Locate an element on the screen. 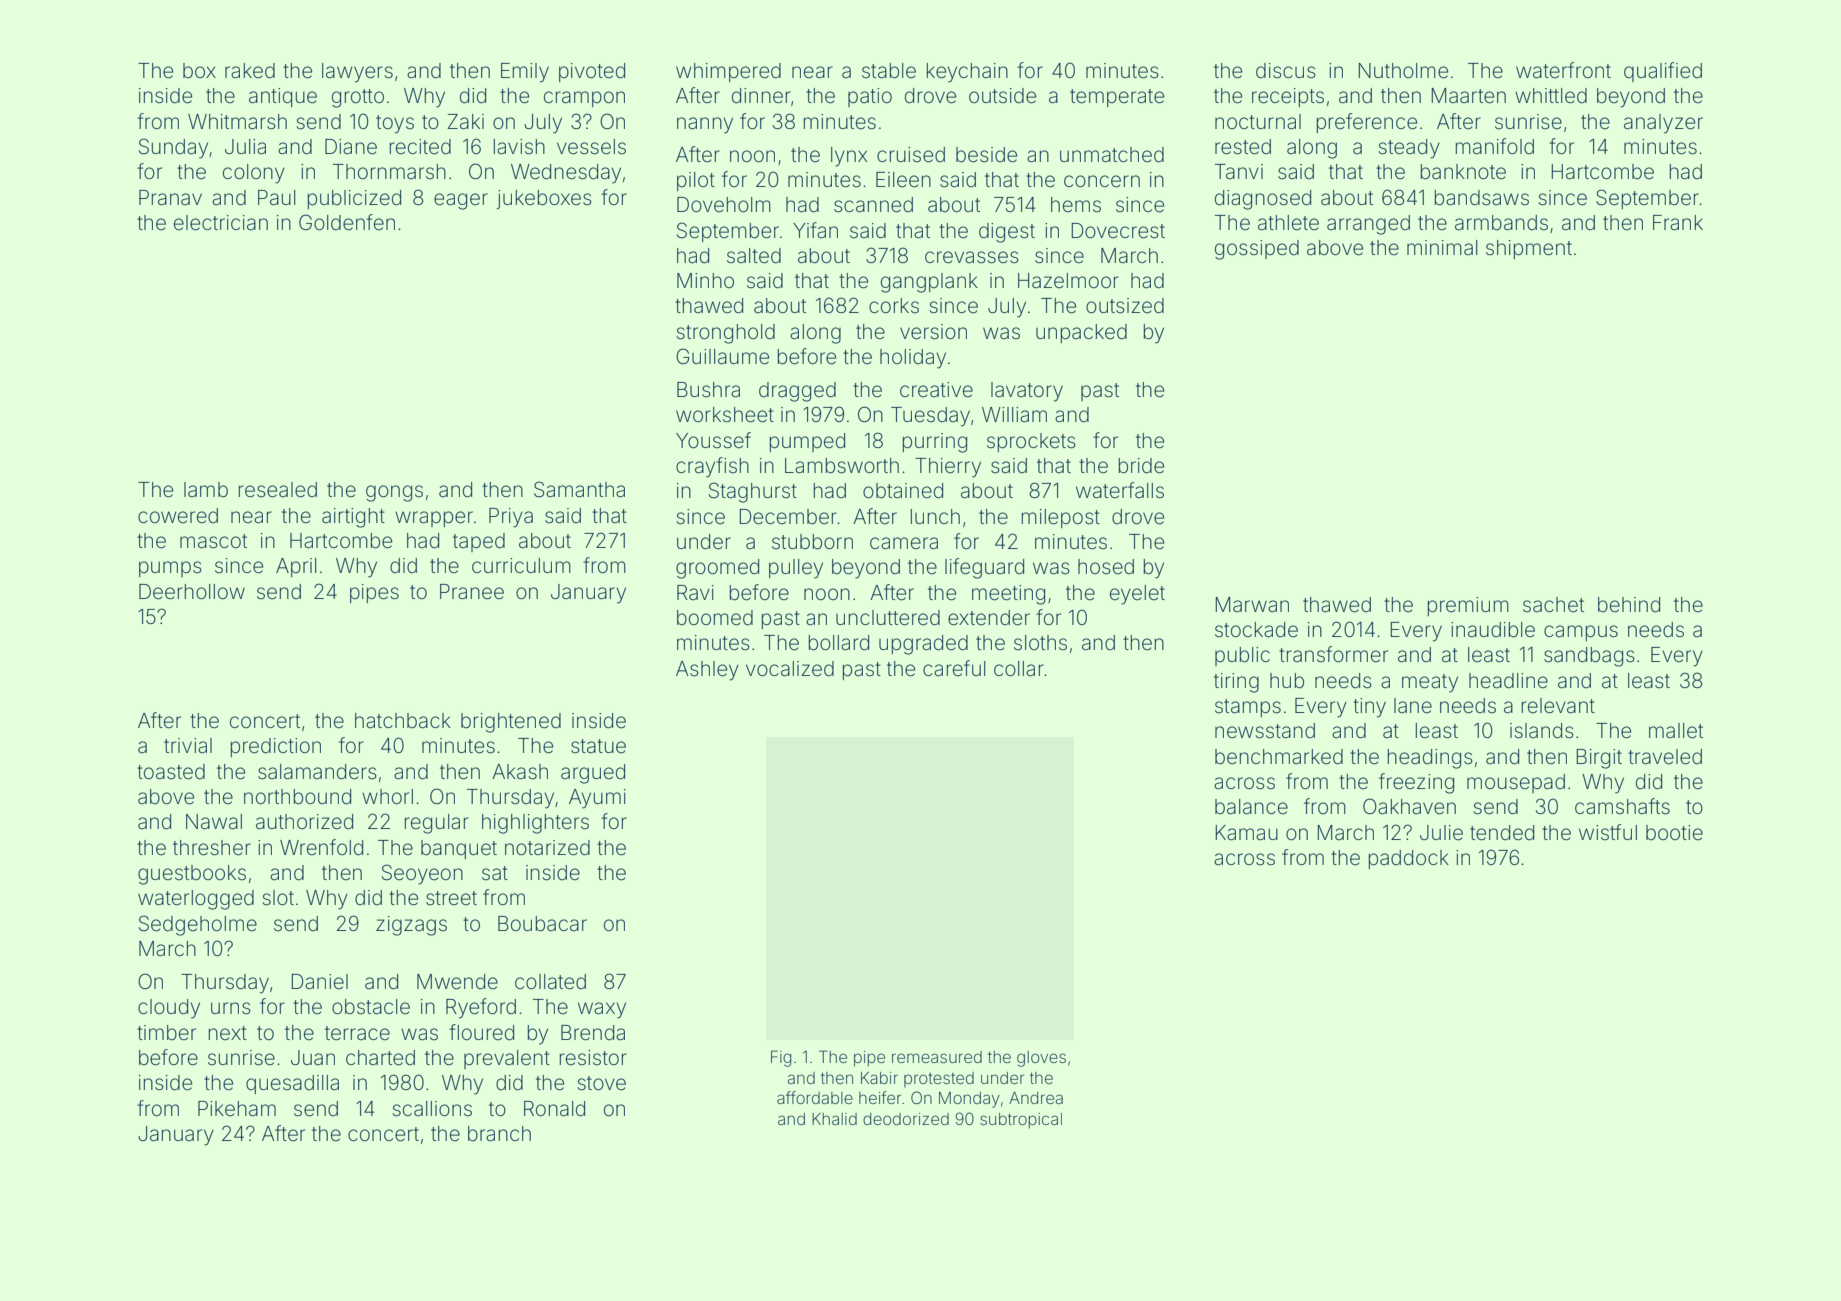 The image size is (1841, 1301). Pikeham is located at coordinates (237, 1109).
